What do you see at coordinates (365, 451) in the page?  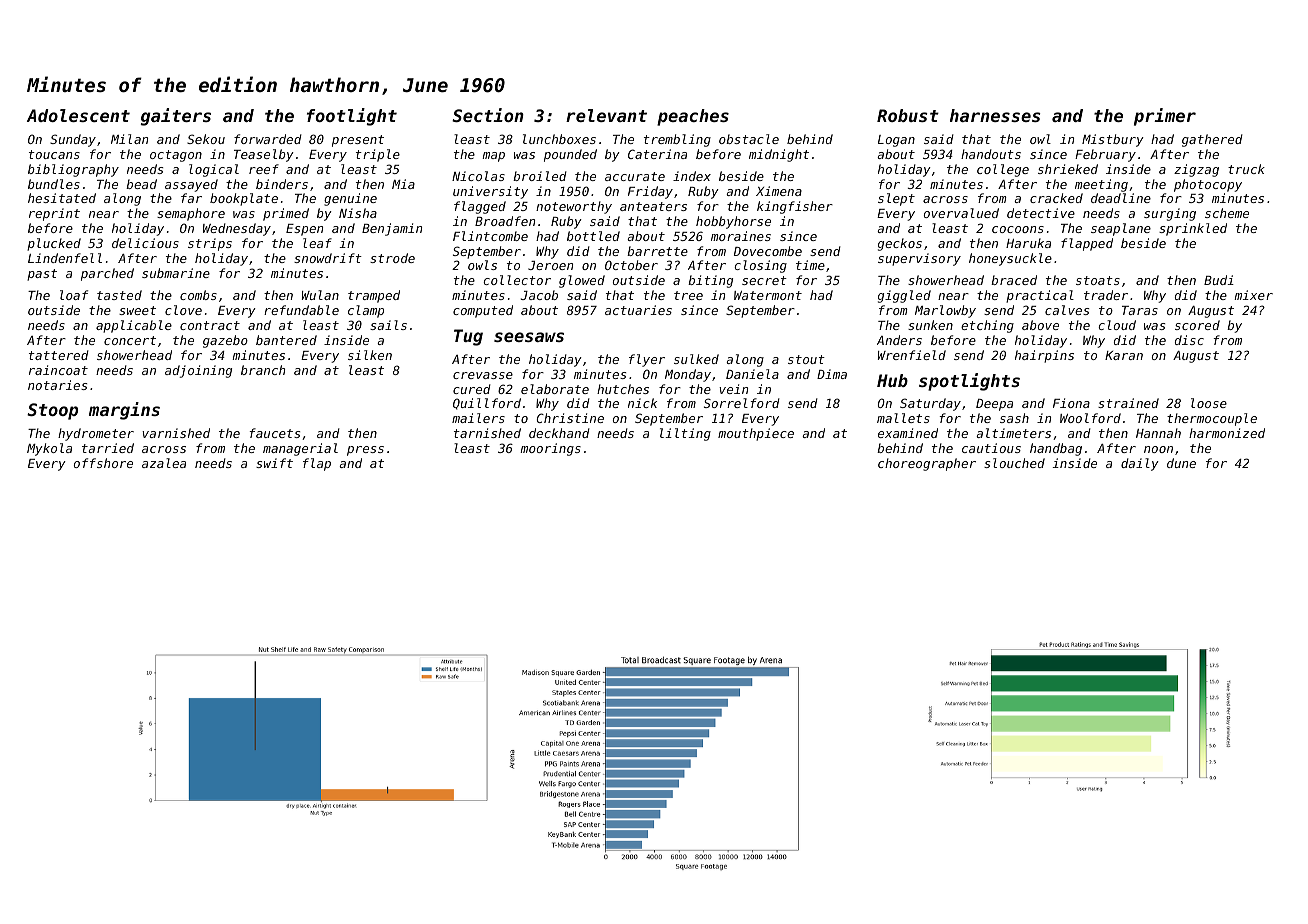 I see `press` at bounding box center [365, 451].
